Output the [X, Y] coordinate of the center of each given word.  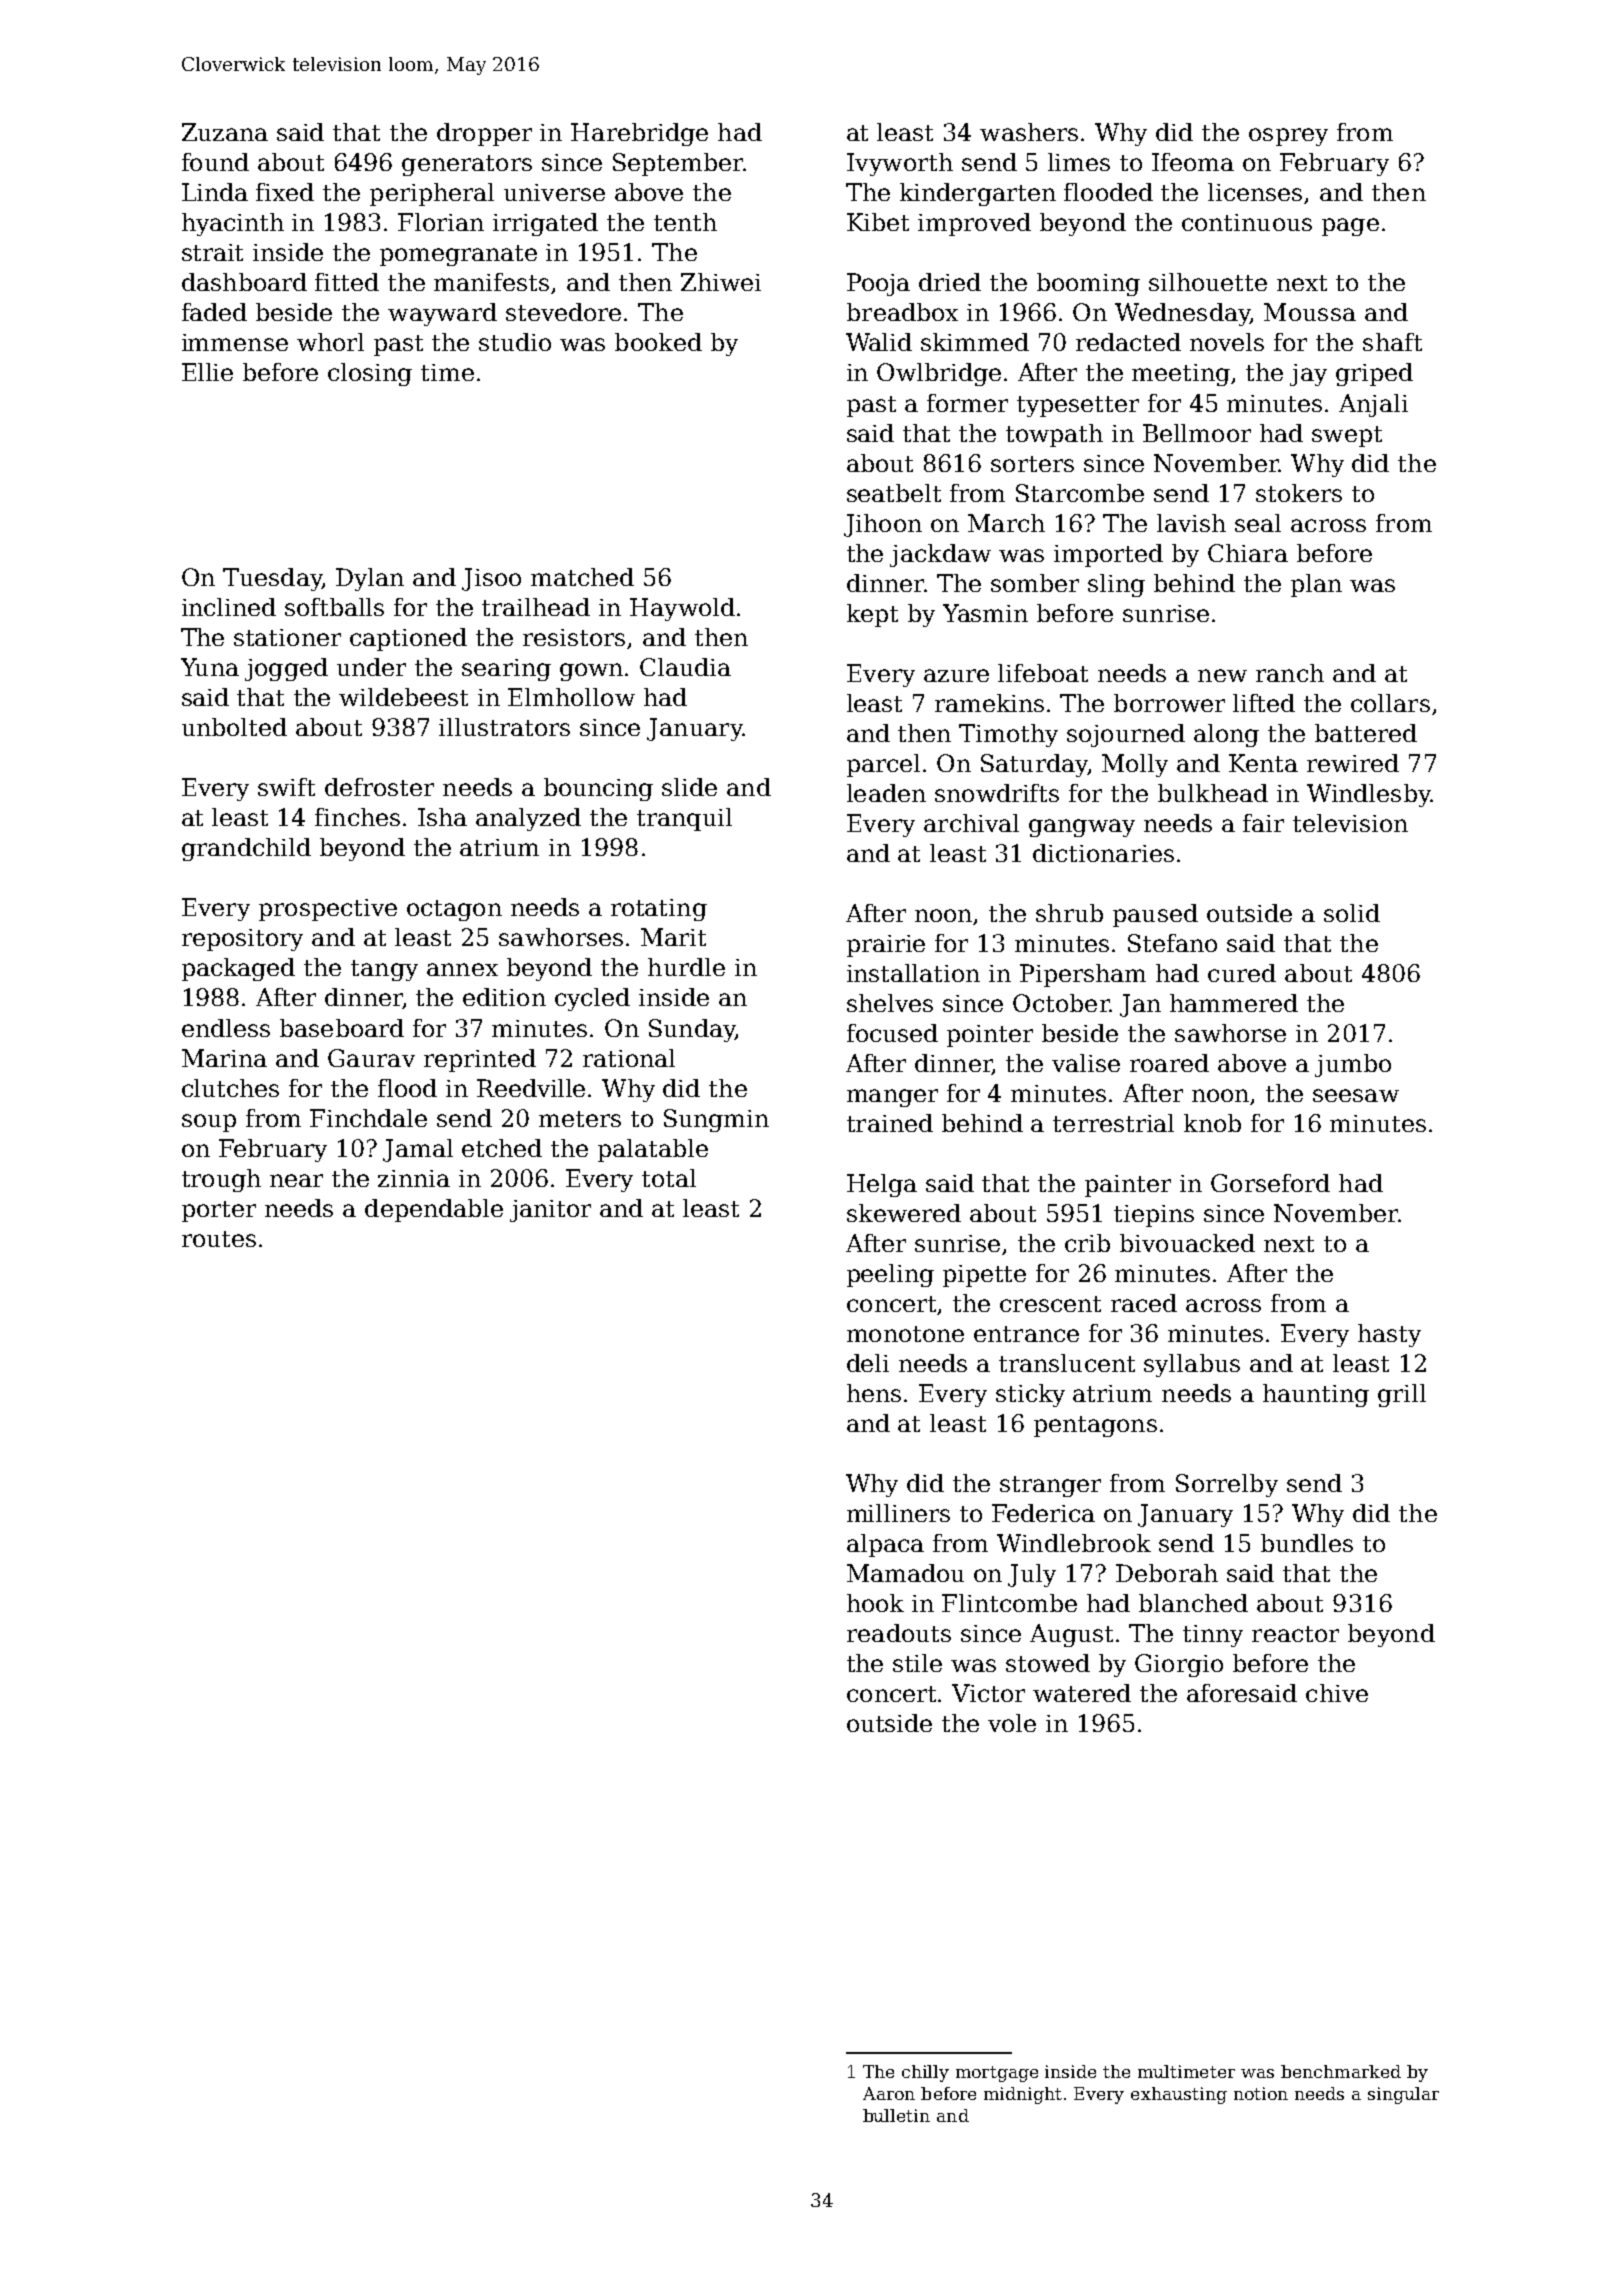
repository [242, 940]
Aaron [889, 2093]
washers [1029, 132]
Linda [215, 192]
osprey [1288, 137]
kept [872, 615]
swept [1347, 436]
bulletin [896, 2115]
